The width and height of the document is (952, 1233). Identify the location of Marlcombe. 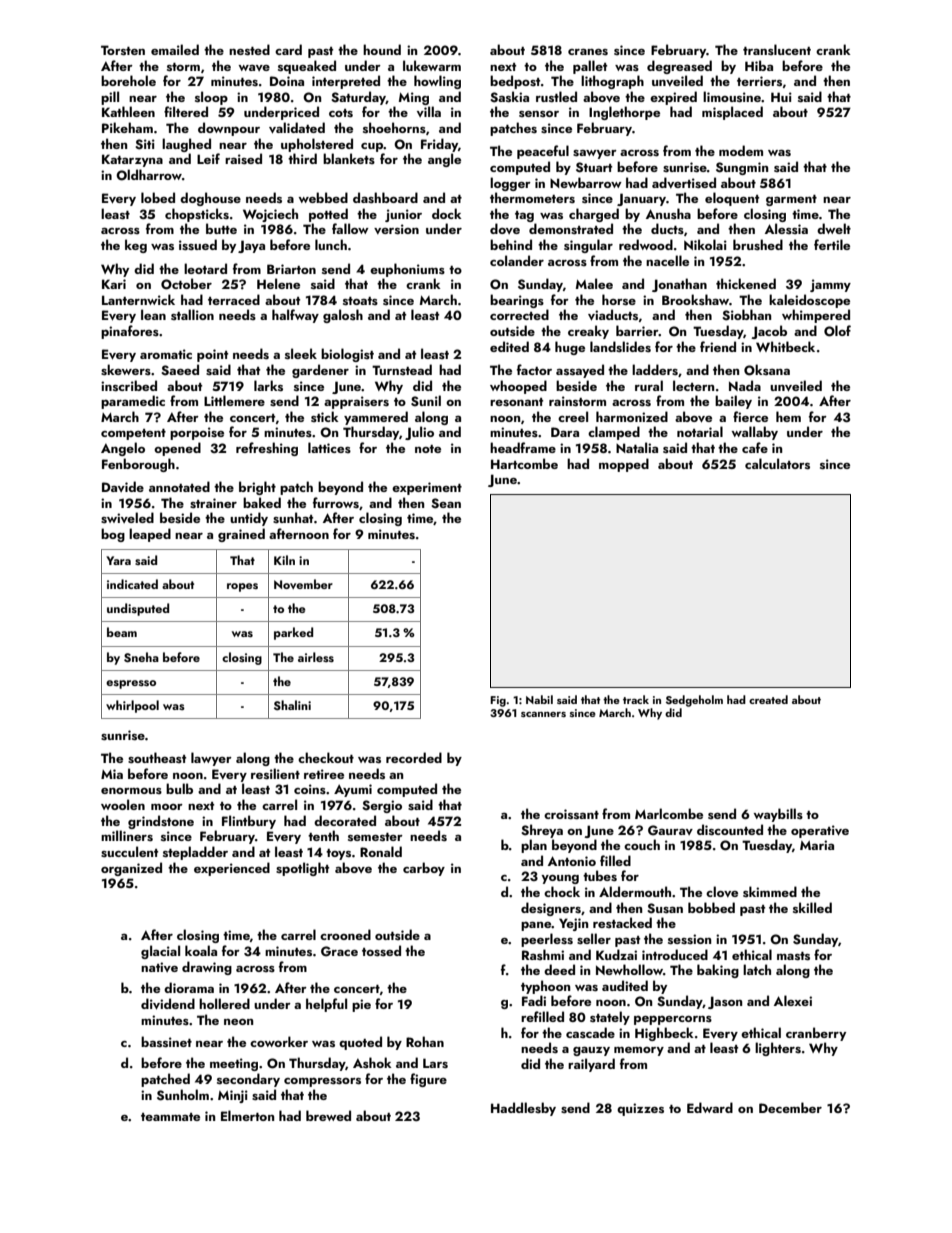
(669, 813).
